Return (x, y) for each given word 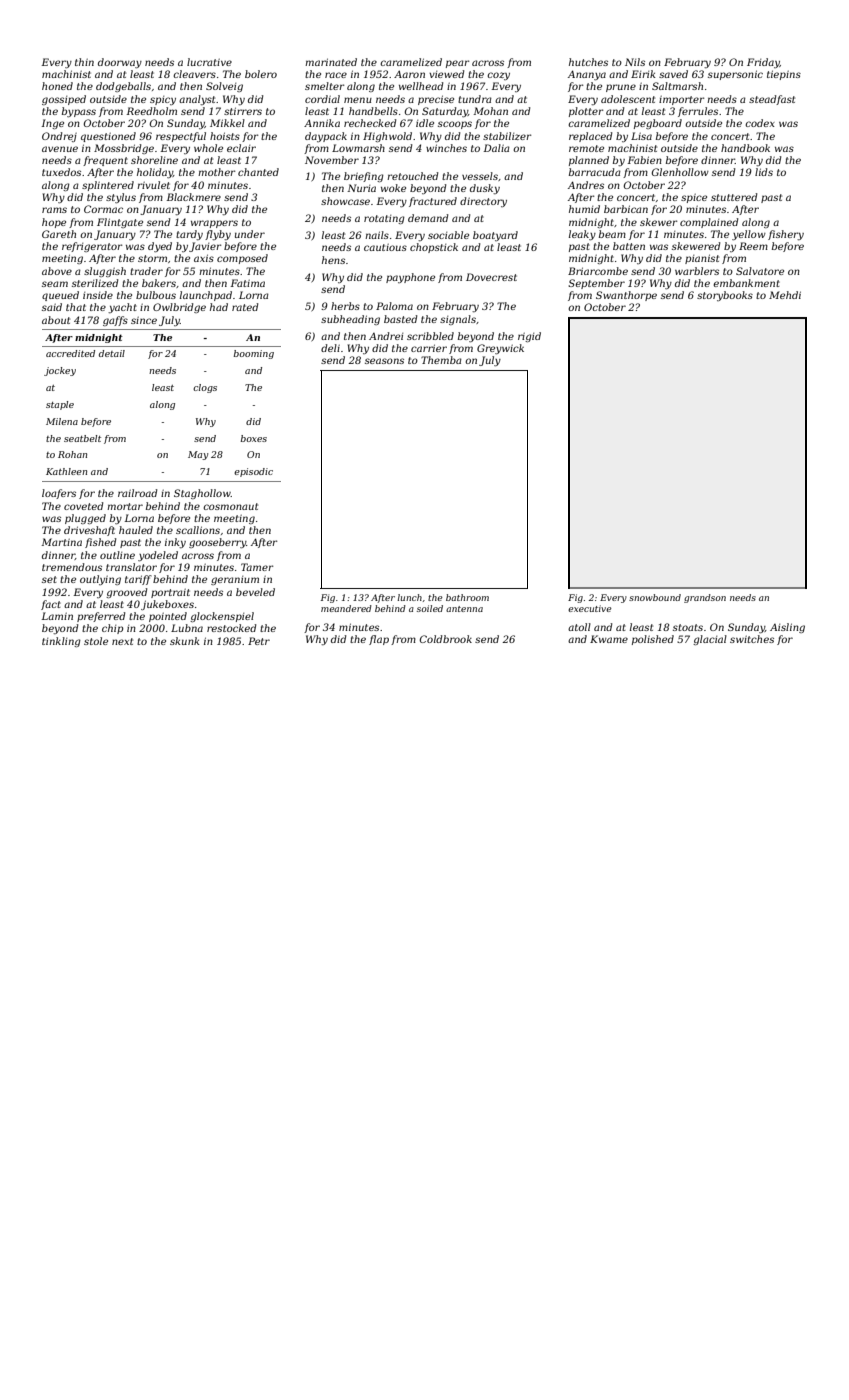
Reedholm (151, 111)
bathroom (467, 597)
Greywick (500, 349)
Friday (763, 63)
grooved (126, 593)
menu (358, 100)
